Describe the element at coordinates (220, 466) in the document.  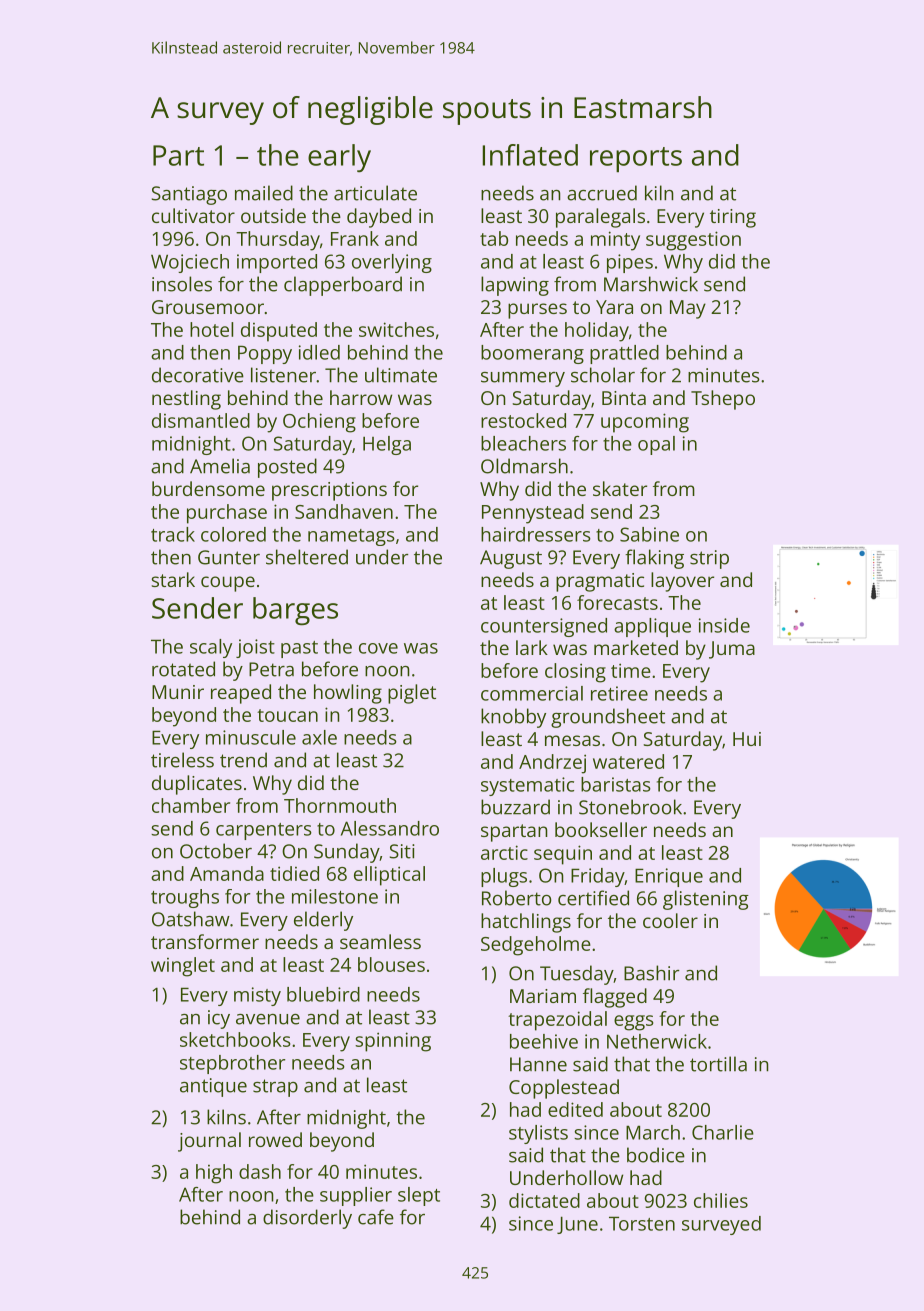
I see `Amelia` at that location.
